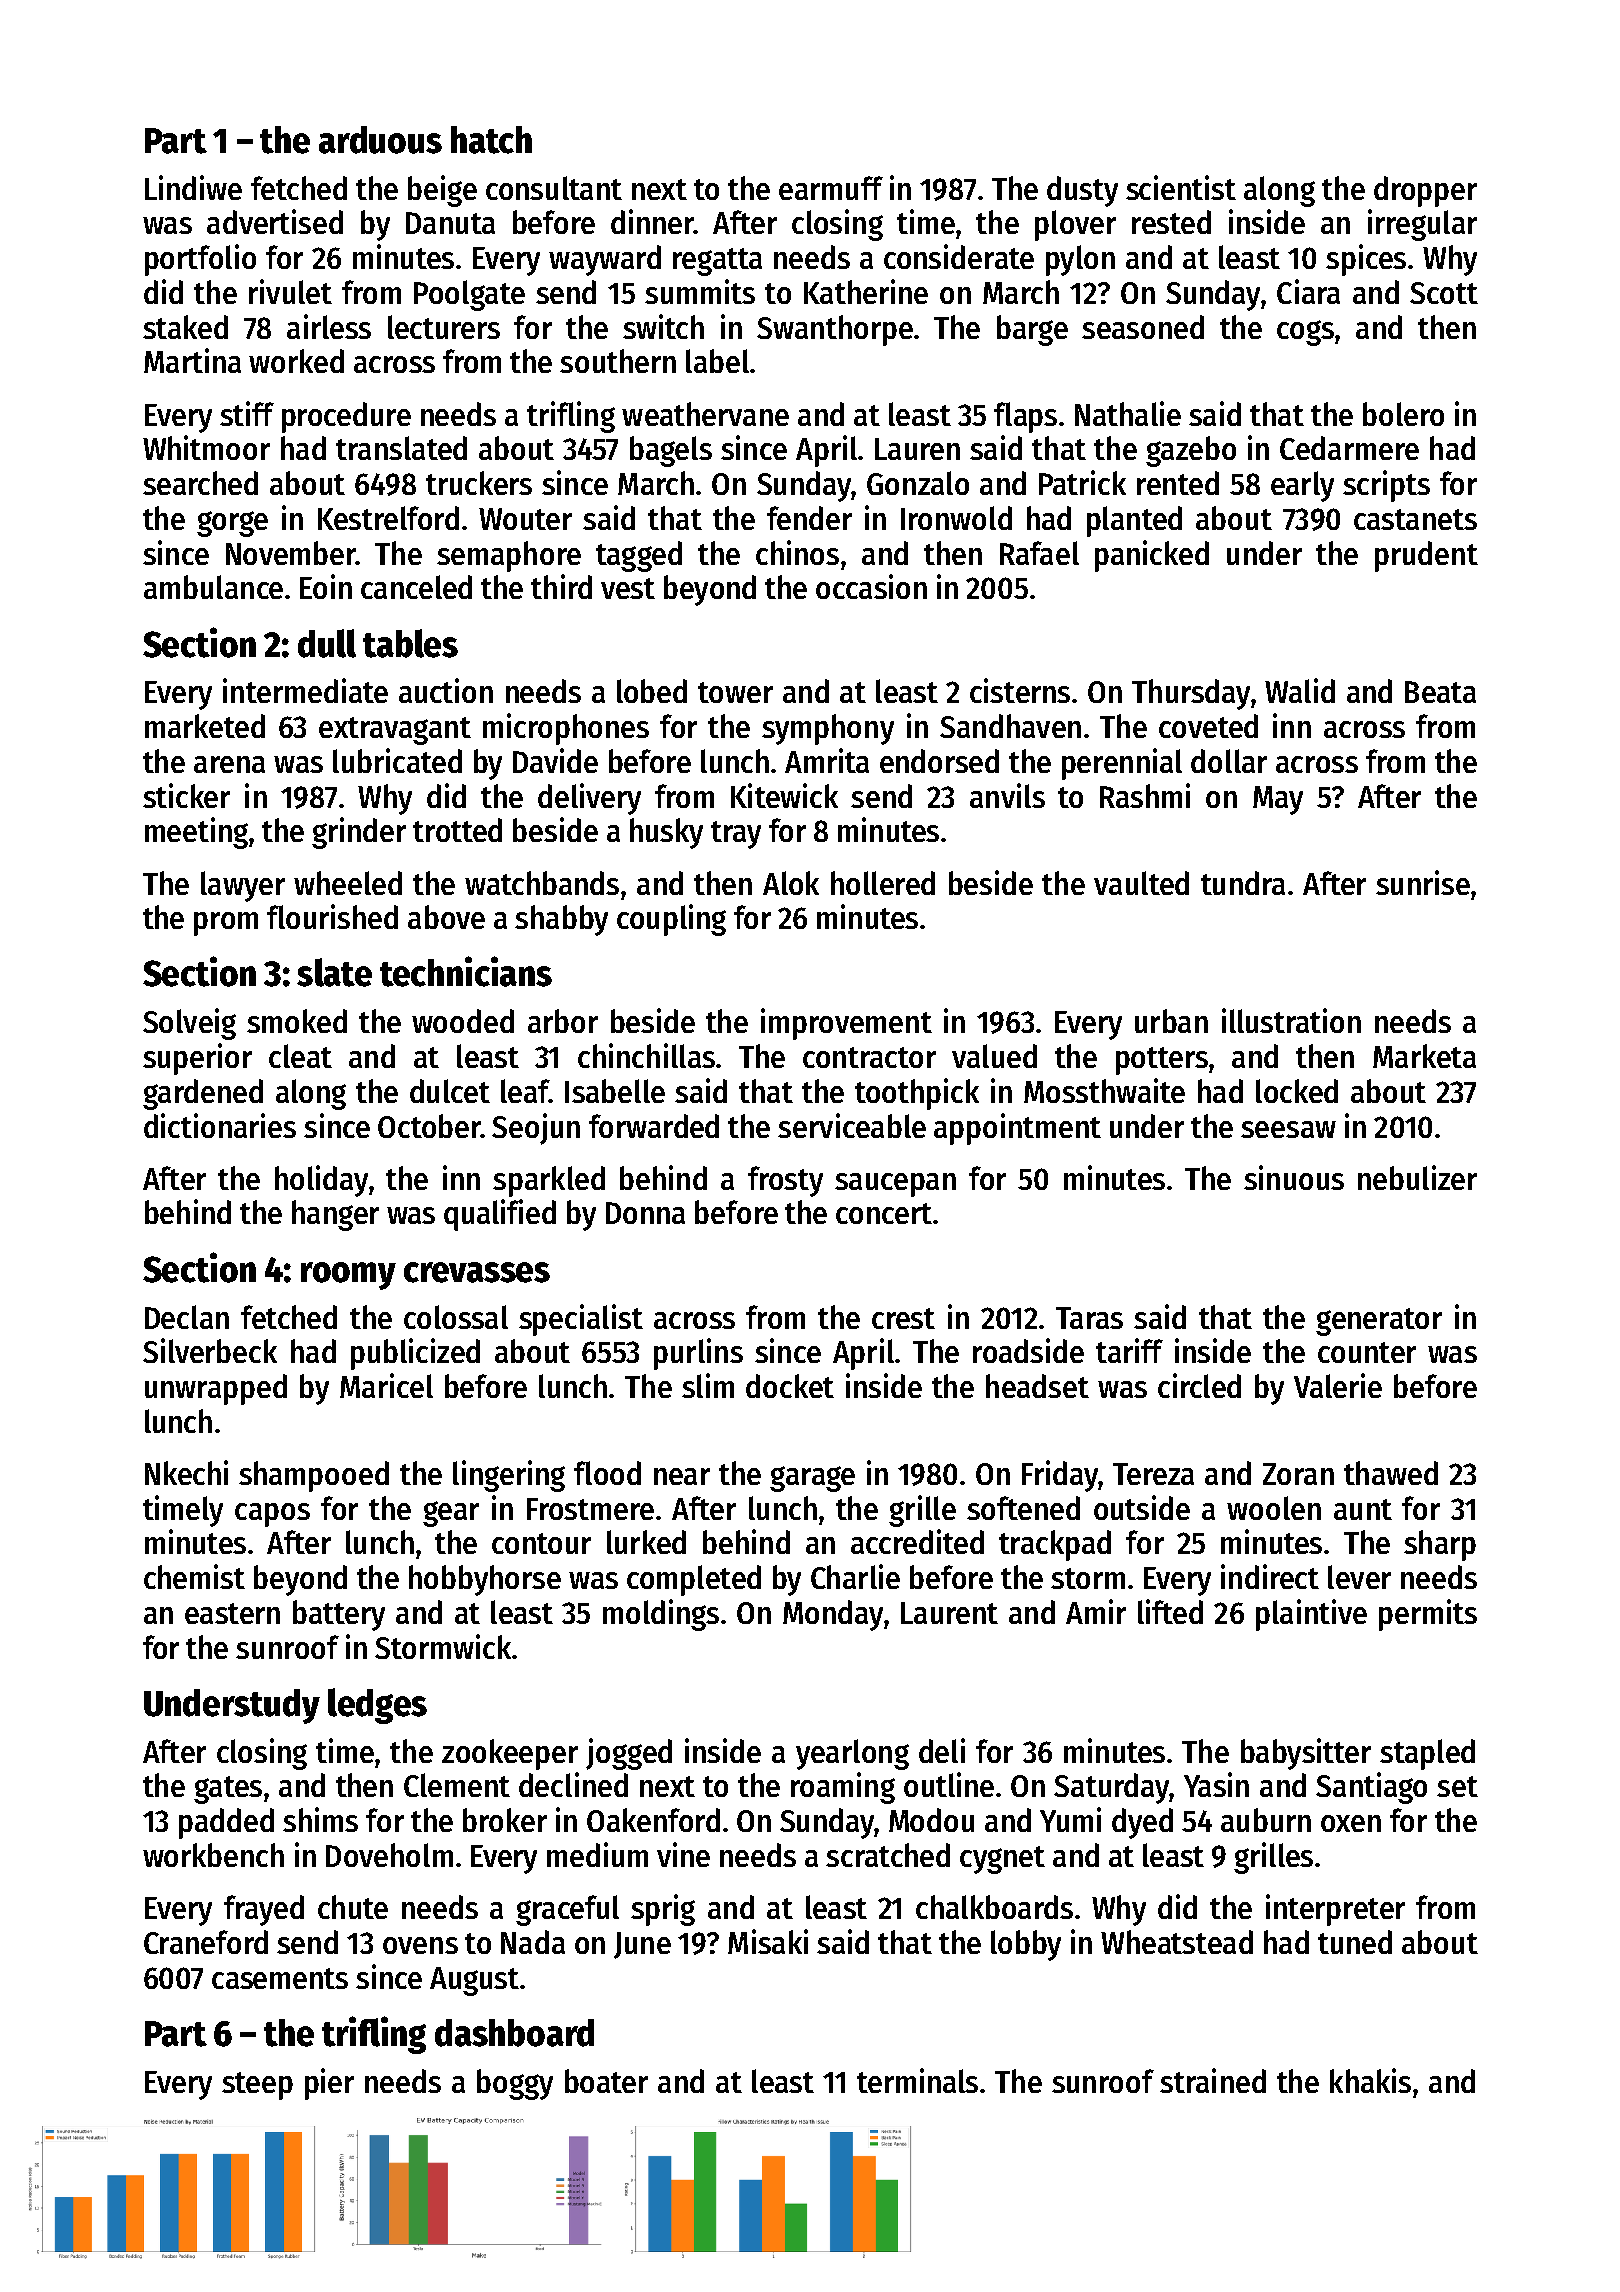 The width and height of the screenshot is (1620, 2292). Describe the element at coordinates (895, 1185) in the screenshot. I see `saucepan` at that location.
